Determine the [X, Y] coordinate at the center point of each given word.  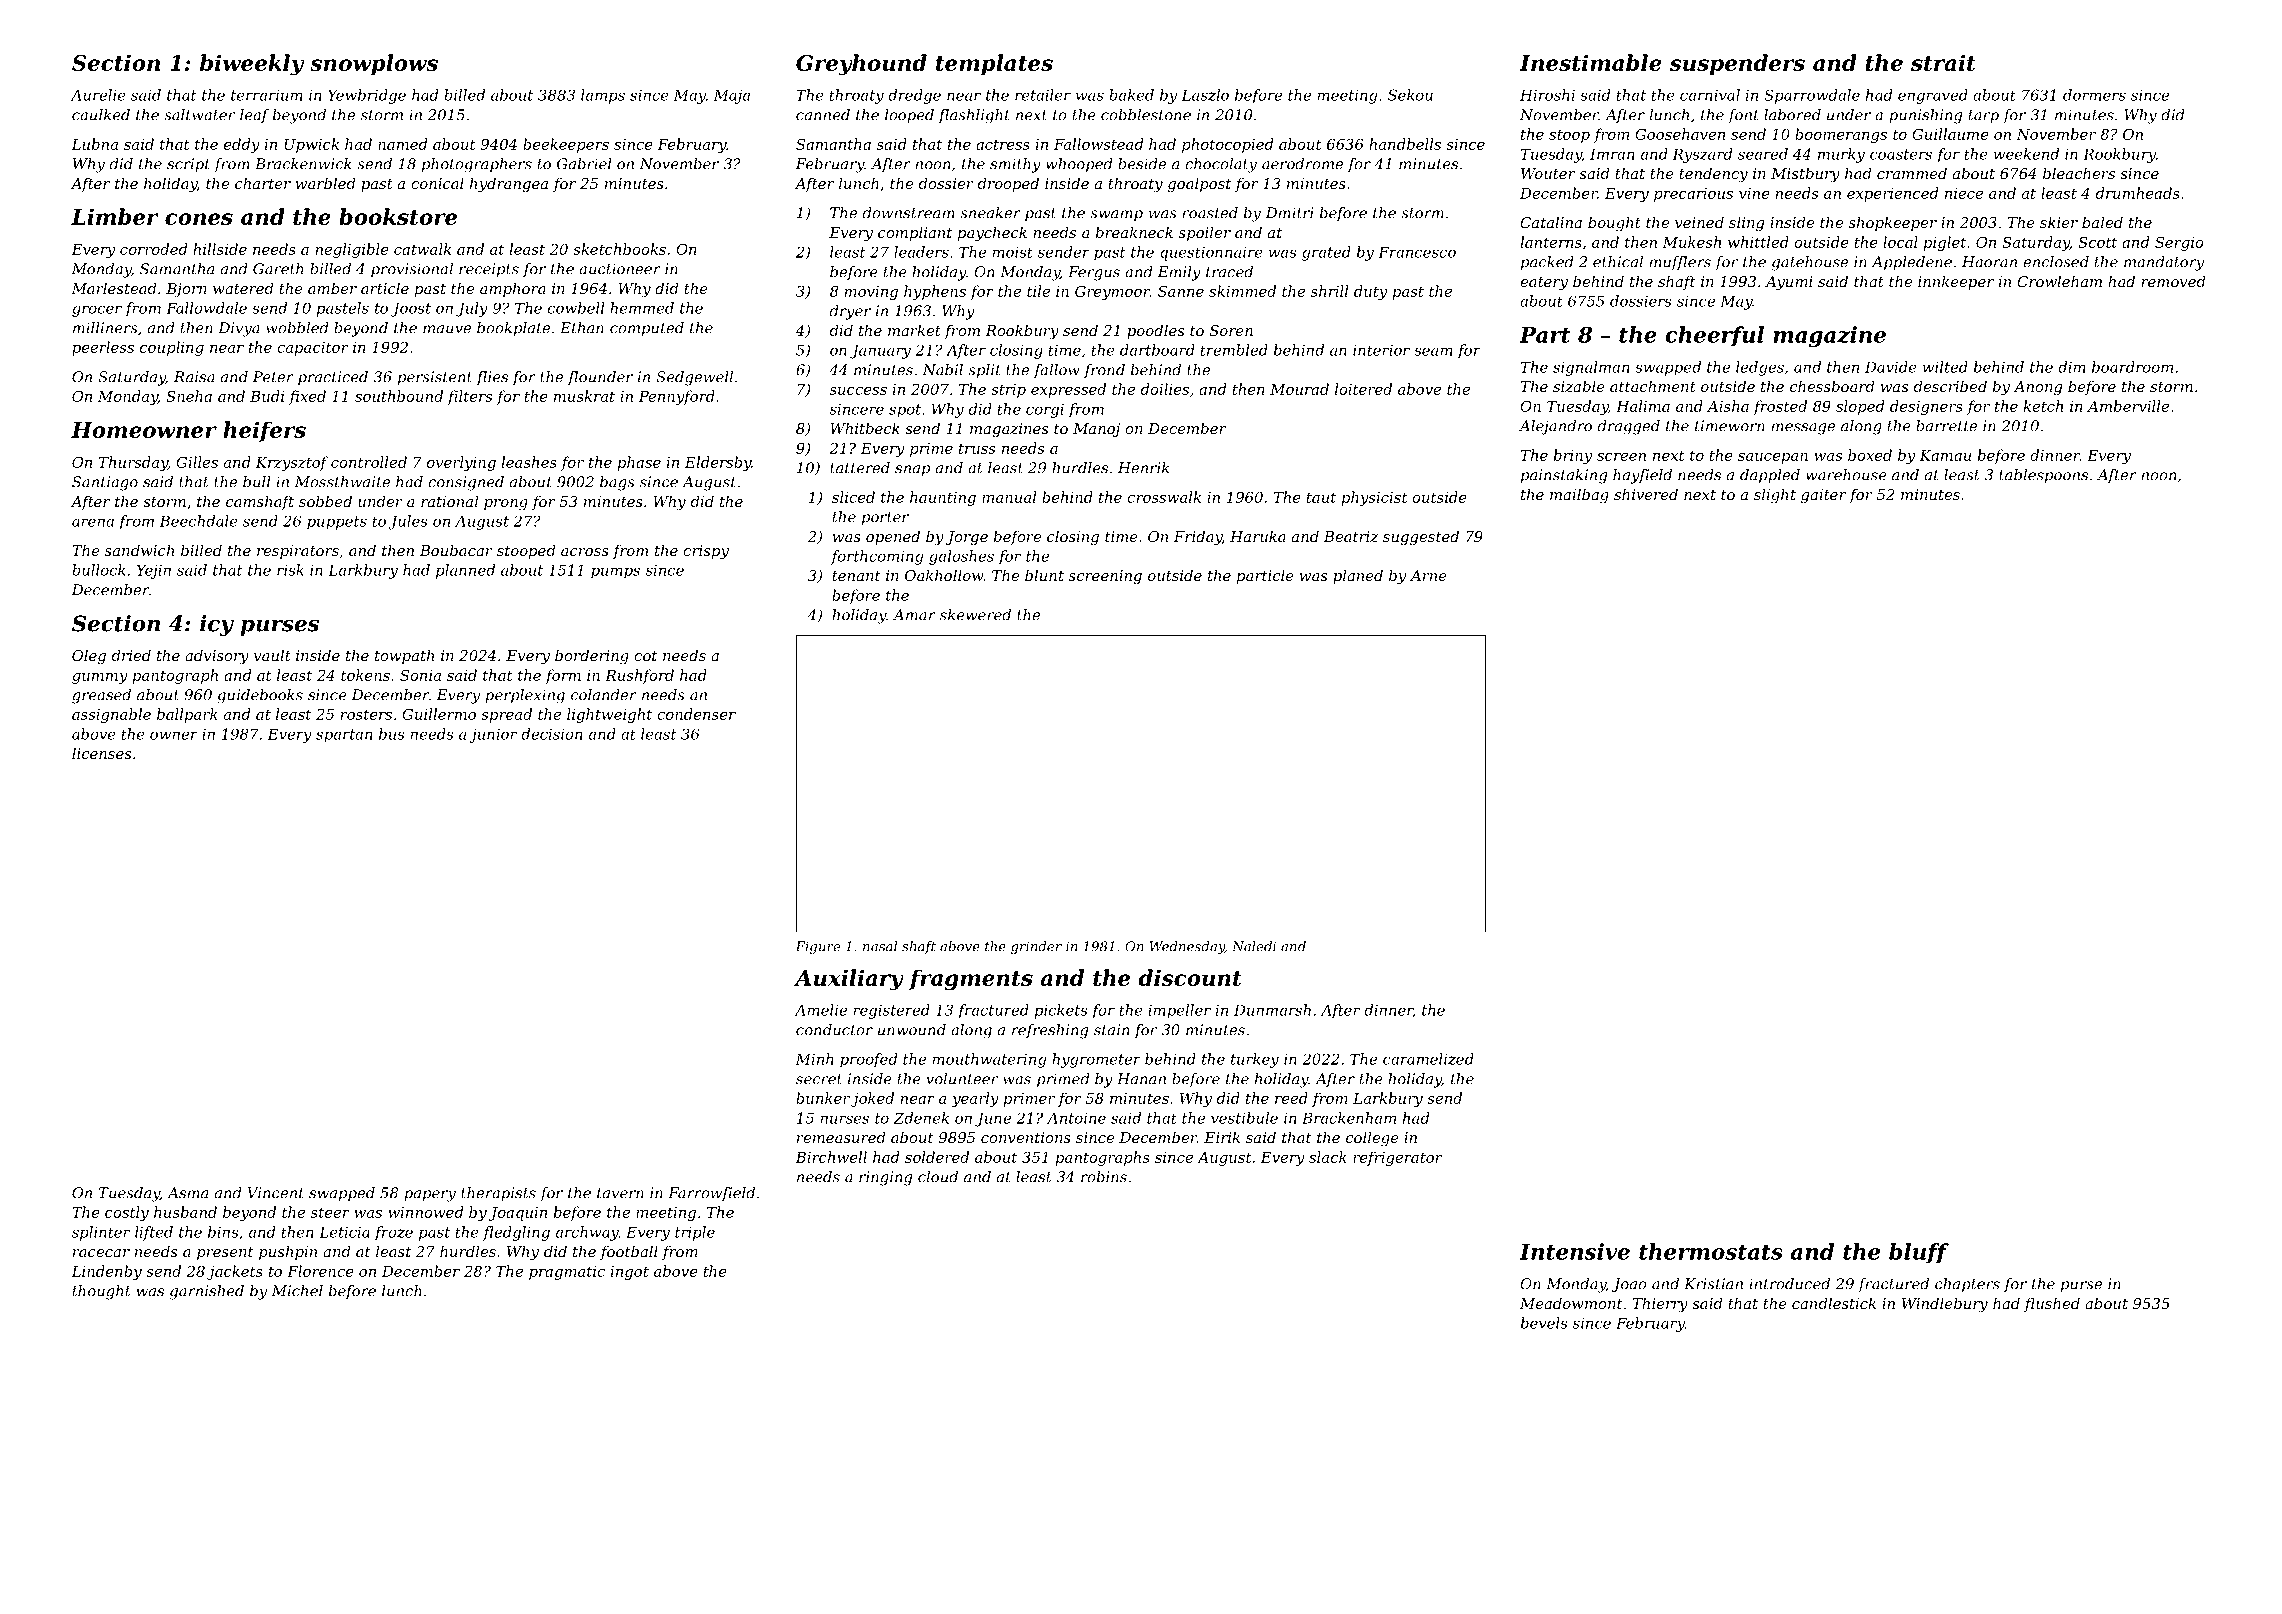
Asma [187, 1193]
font [1743, 116]
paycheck [992, 234]
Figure [818, 947]
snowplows [374, 64]
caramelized [1428, 1059]
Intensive [1575, 1251]
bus [392, 734]
